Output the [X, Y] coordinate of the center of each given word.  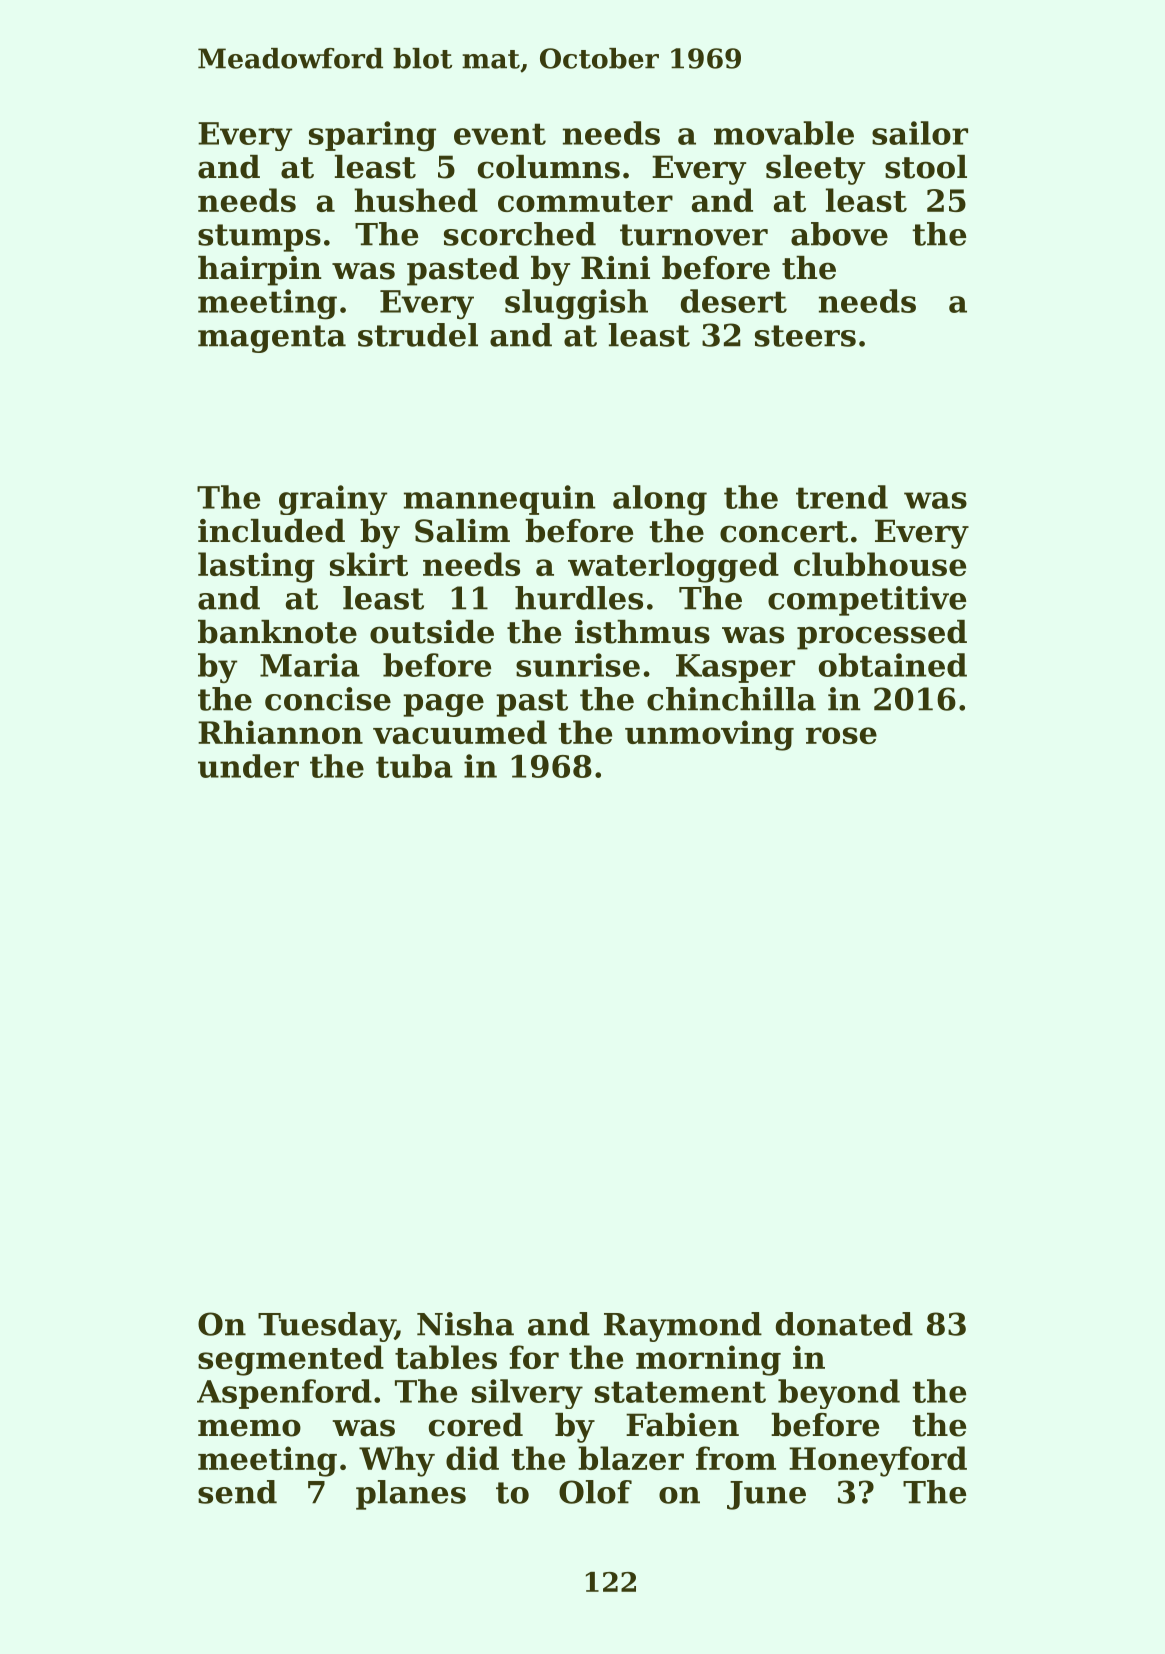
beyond [839, 1394]
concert [784, 532]
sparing [372, 136]
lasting [256, 567]
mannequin [500, 500]
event [500, 134]
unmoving [709, 735]
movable [784, 133]
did [472, 1458]
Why [397, 1461]
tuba [414, 766]
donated [844, 1324]
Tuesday [326, 1327]
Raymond [683, 1327]
